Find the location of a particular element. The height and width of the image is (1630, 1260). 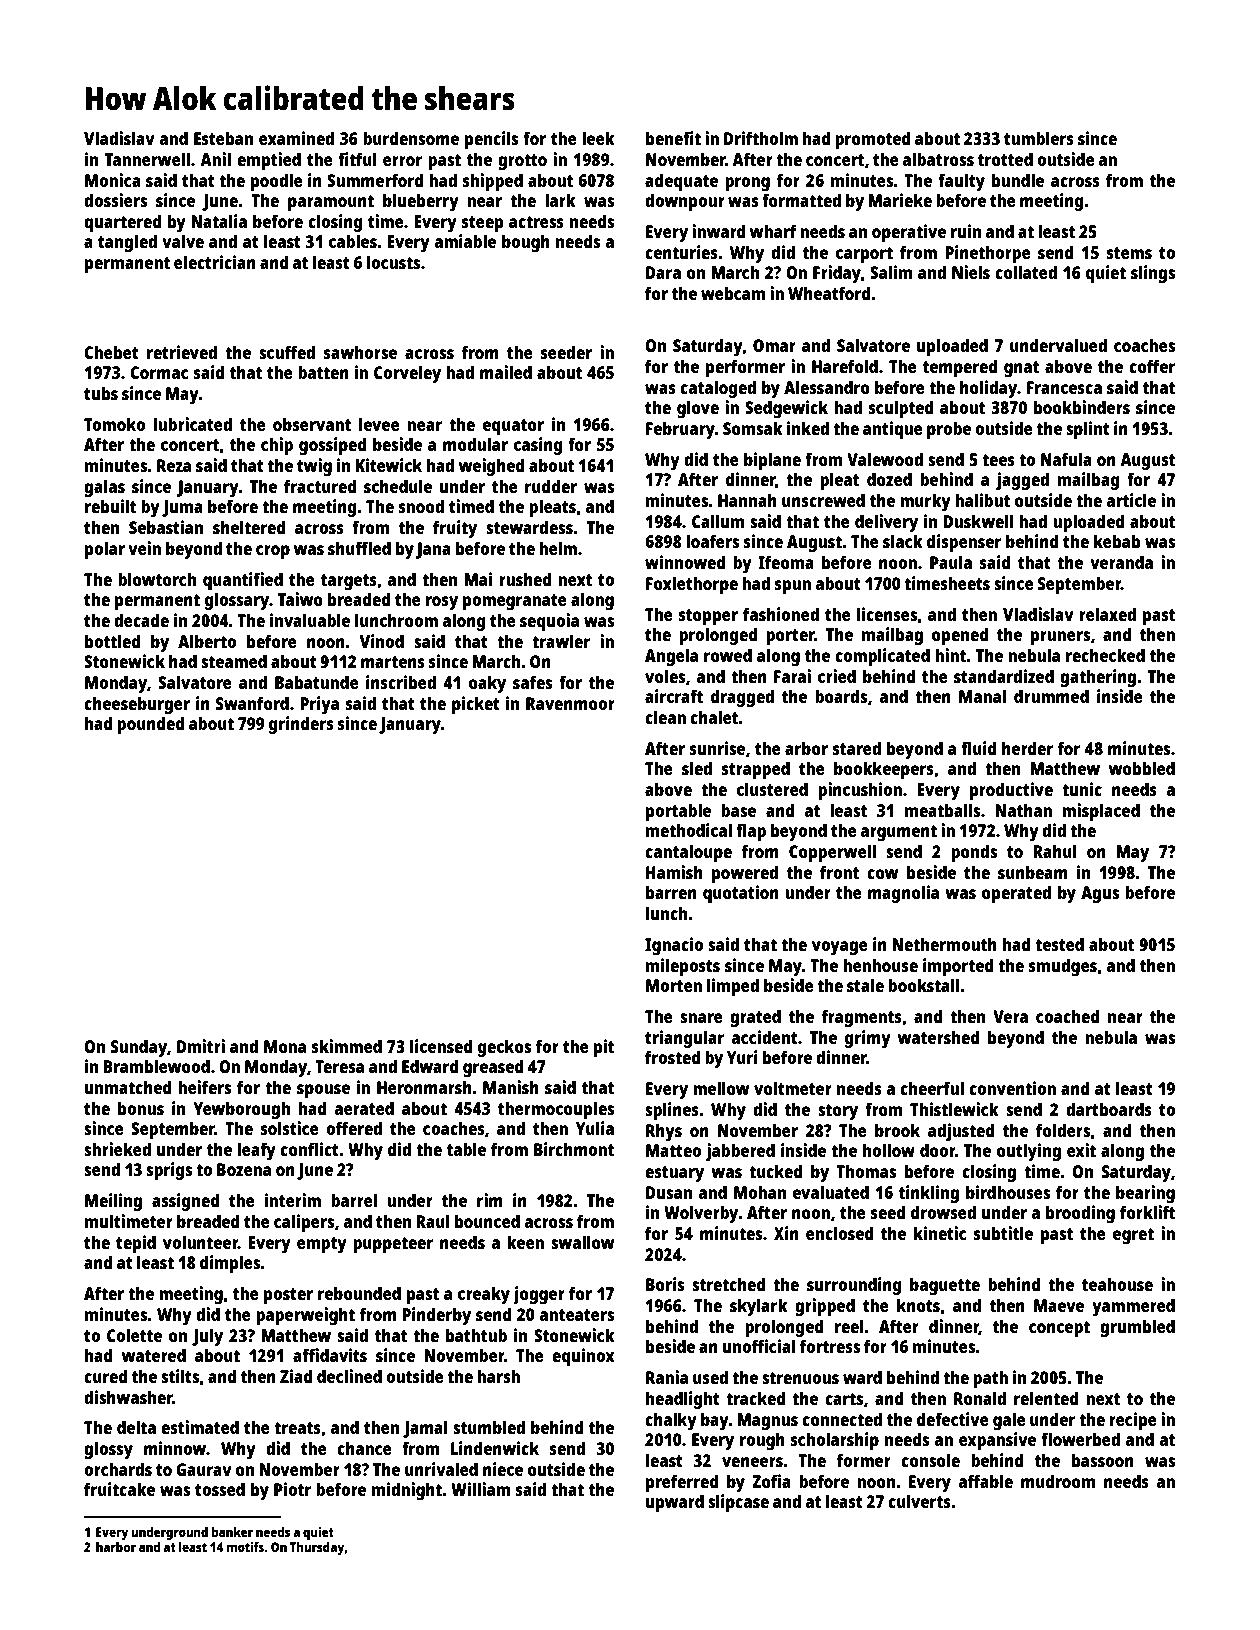

tumblers is located at coordinates (1039, 138).
